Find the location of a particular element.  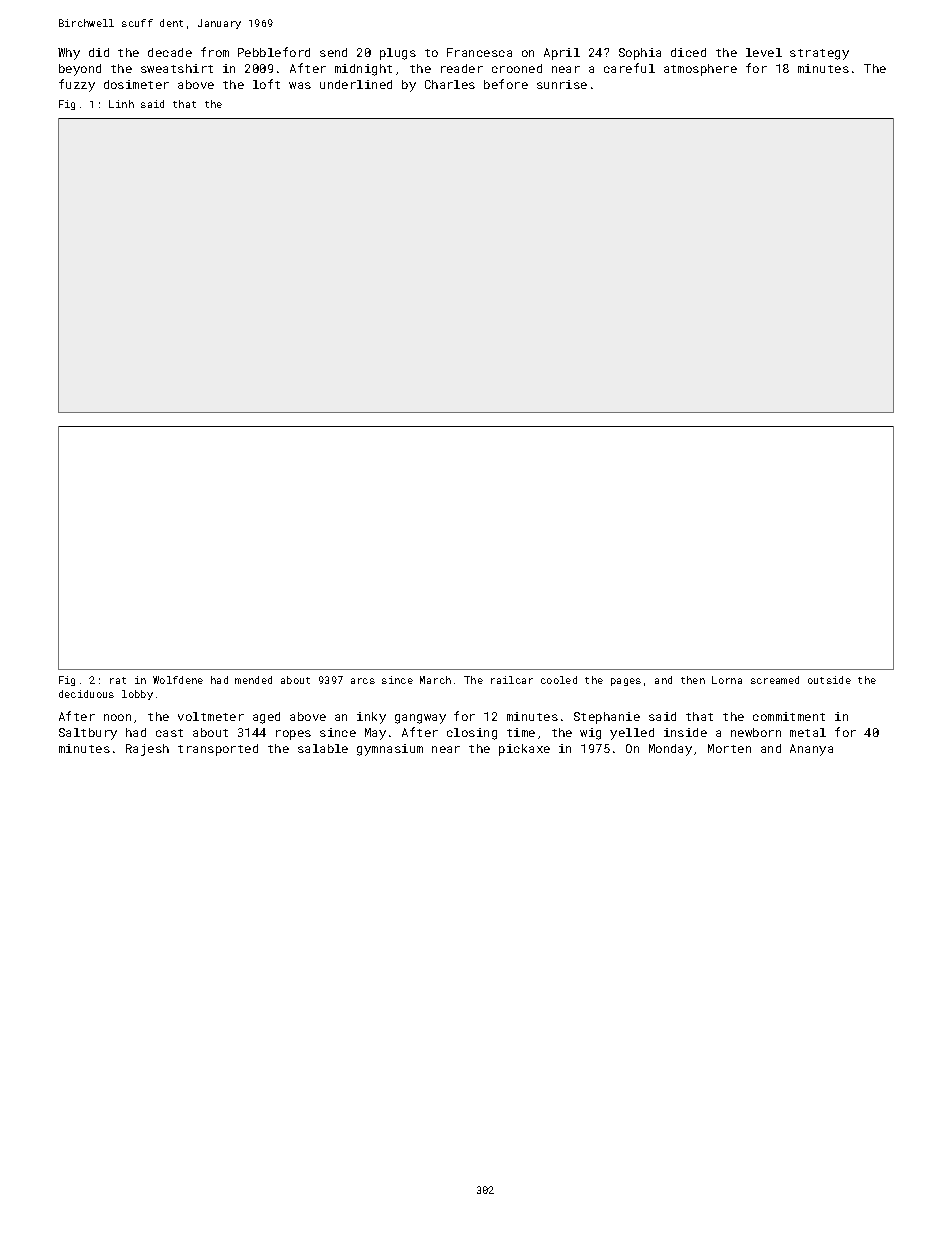

Morten is located at coordinates (729, 748).
